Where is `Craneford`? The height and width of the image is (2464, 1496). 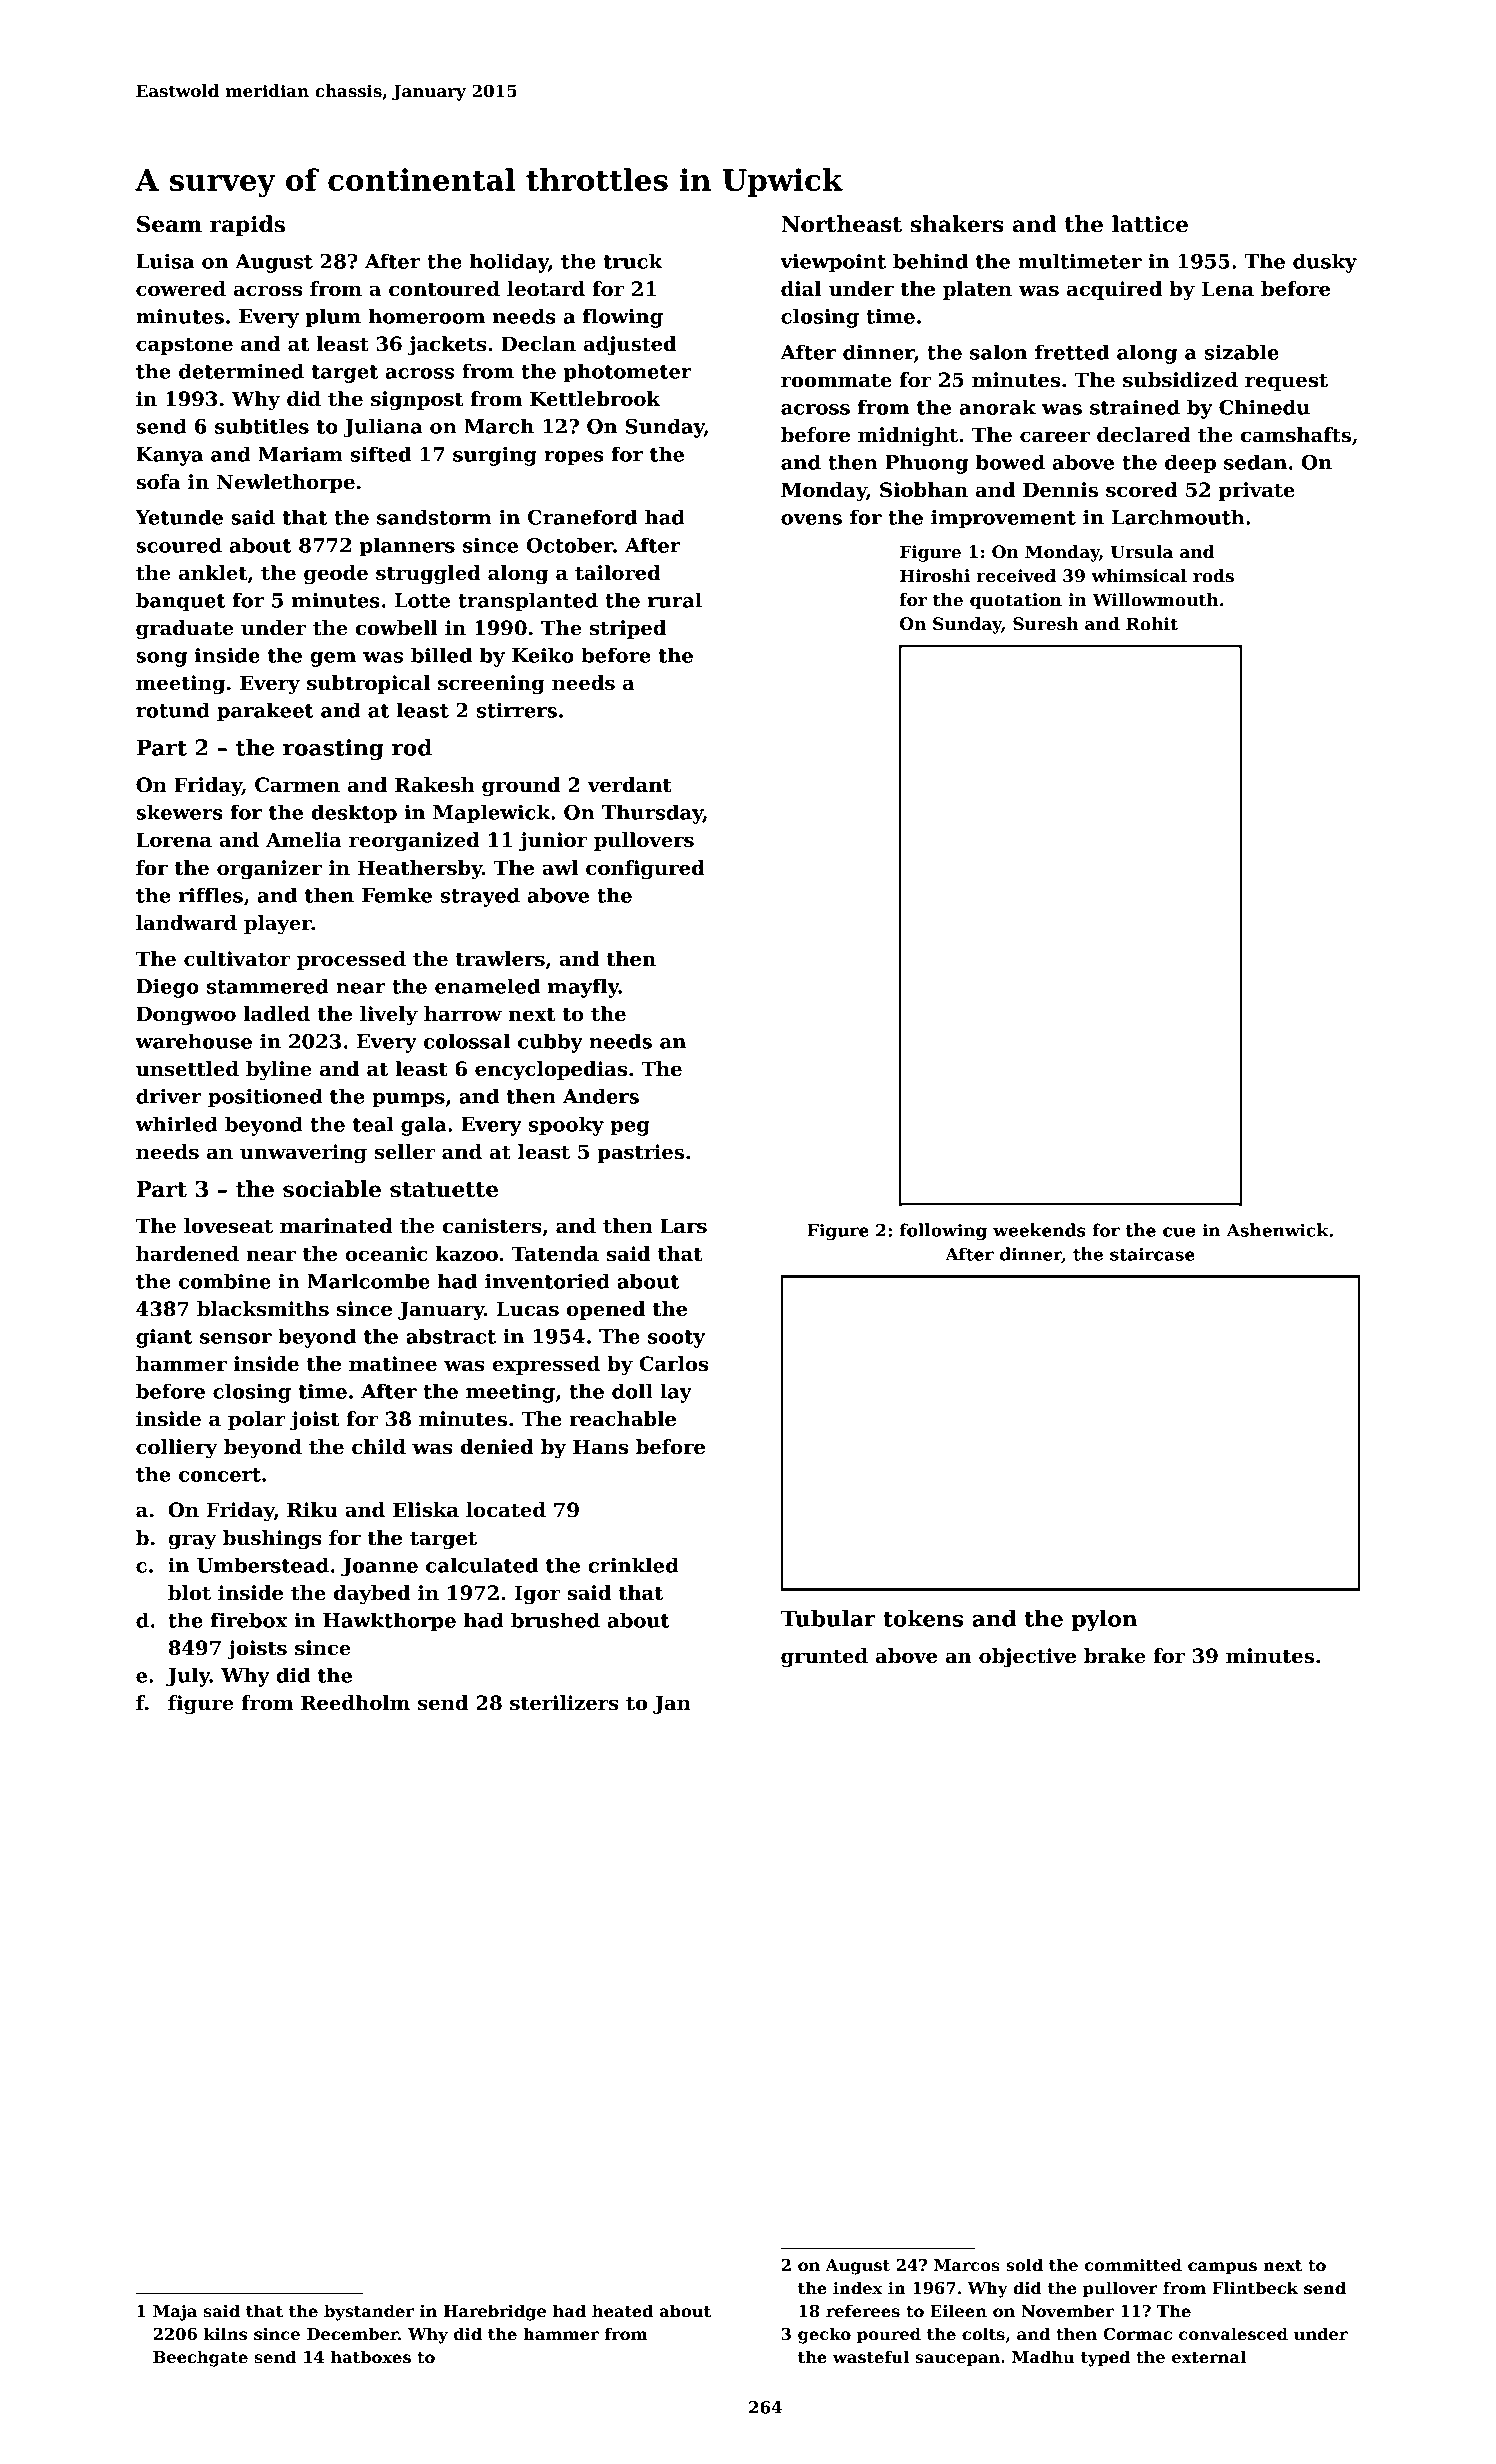
Craneford is located at coordinates (582, 517).
